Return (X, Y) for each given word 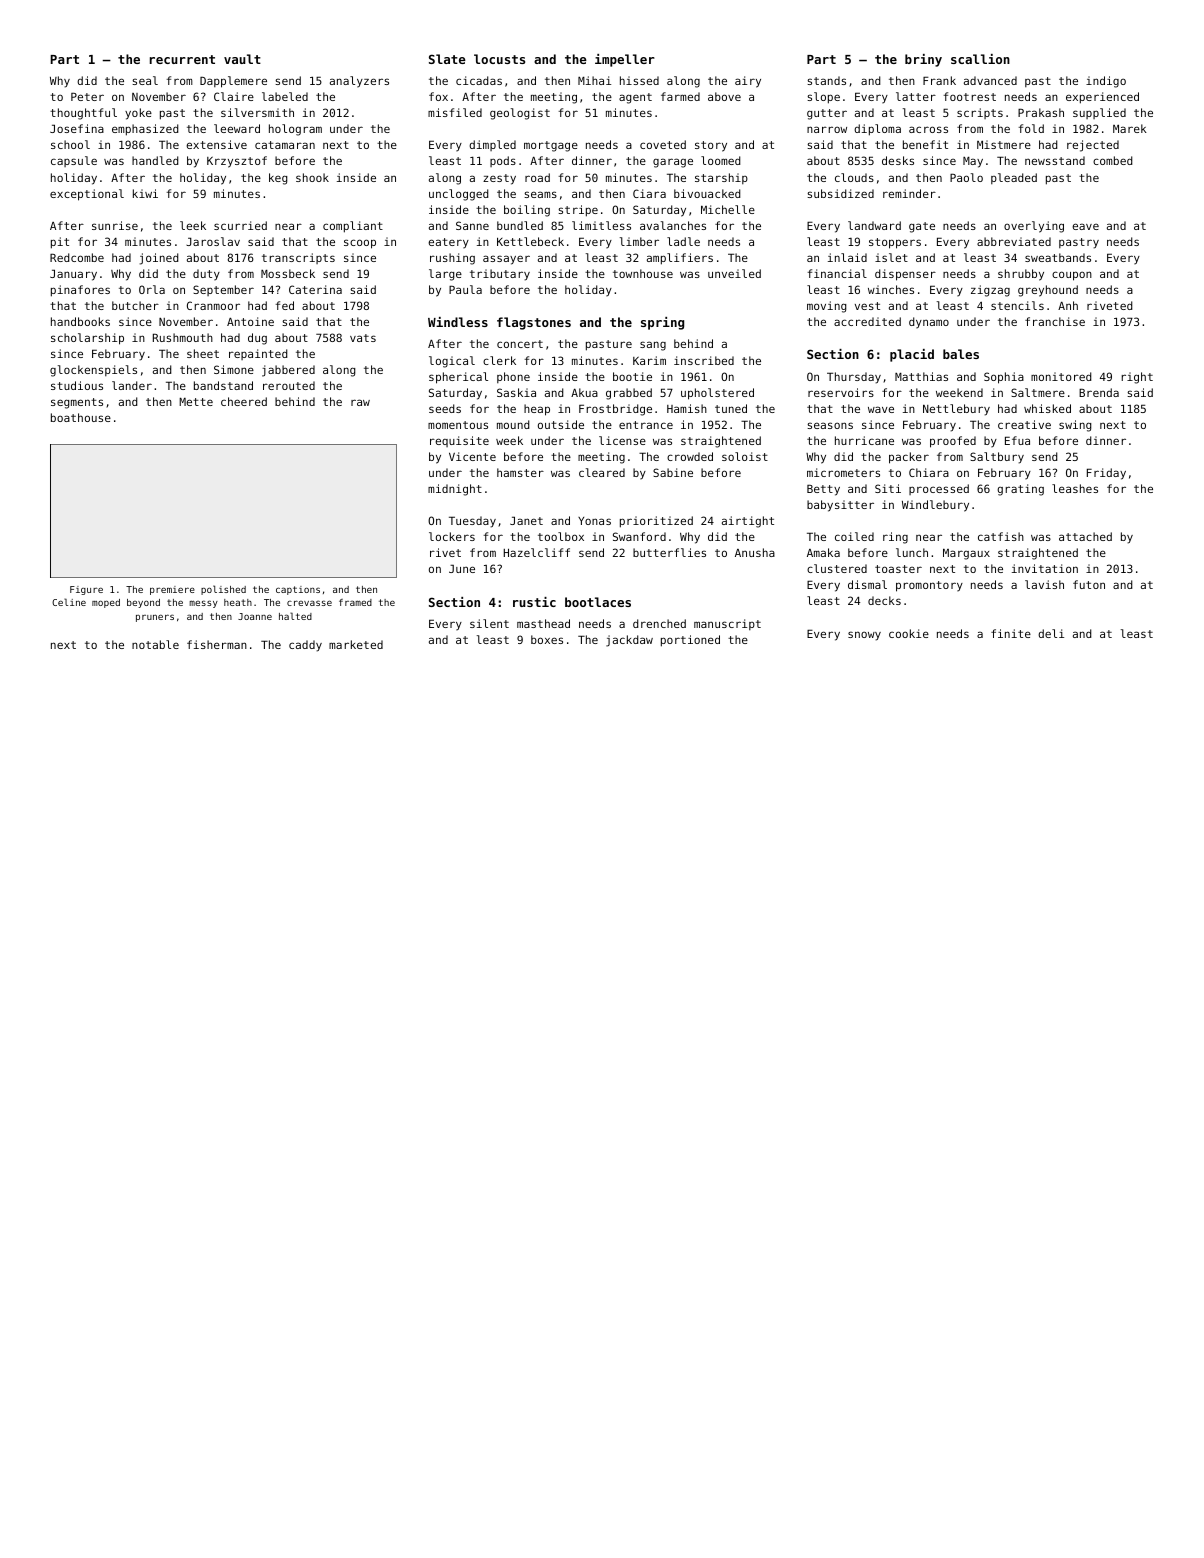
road (537, 177)
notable (155, 644)
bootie (632, 376)
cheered (244, 401)
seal (145, 80)
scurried (240, 225)
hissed (639, 80)
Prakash (1041, 112)
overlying (1034, 227)
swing (1075, 426)
